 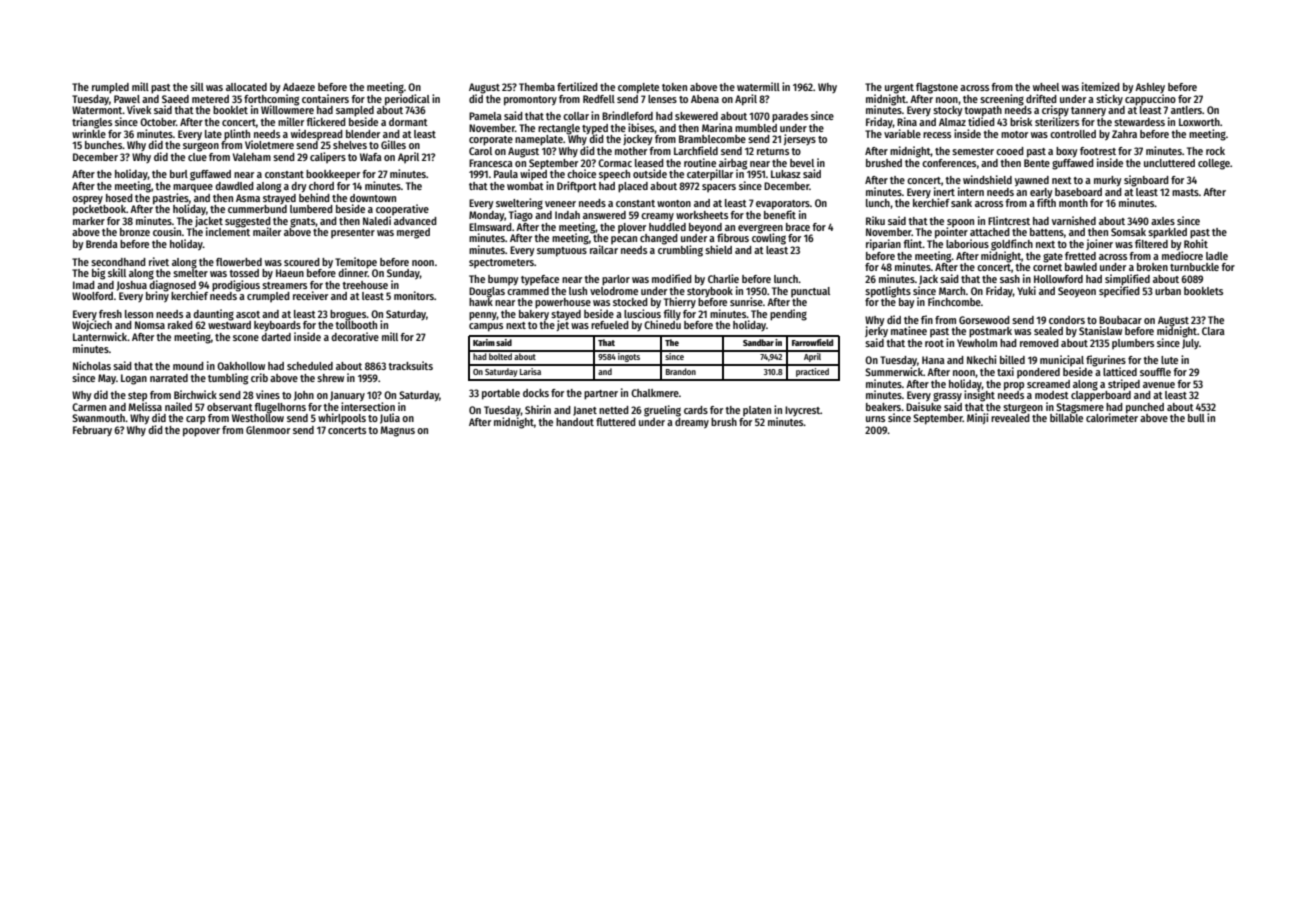 I want to click on February, so click(x=92, y=431).
